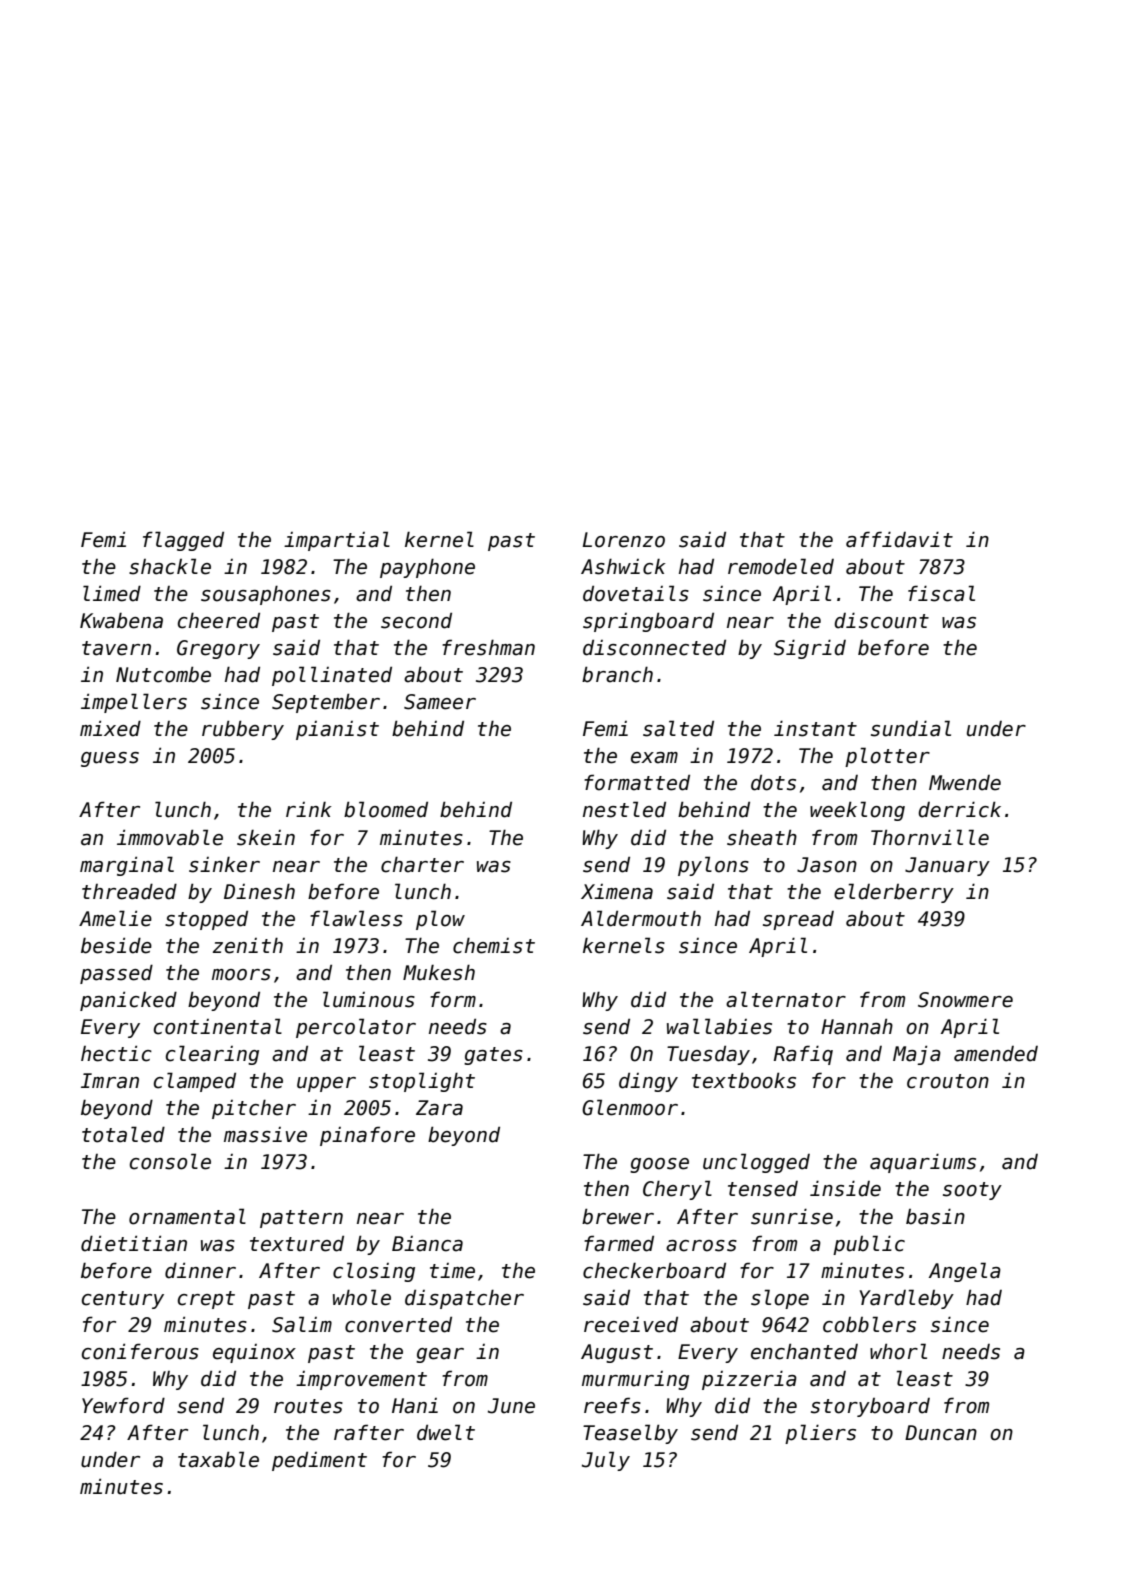  Describe the element at coordinates (218, 1459) in the screenshot. I see `taxable` at that location.
